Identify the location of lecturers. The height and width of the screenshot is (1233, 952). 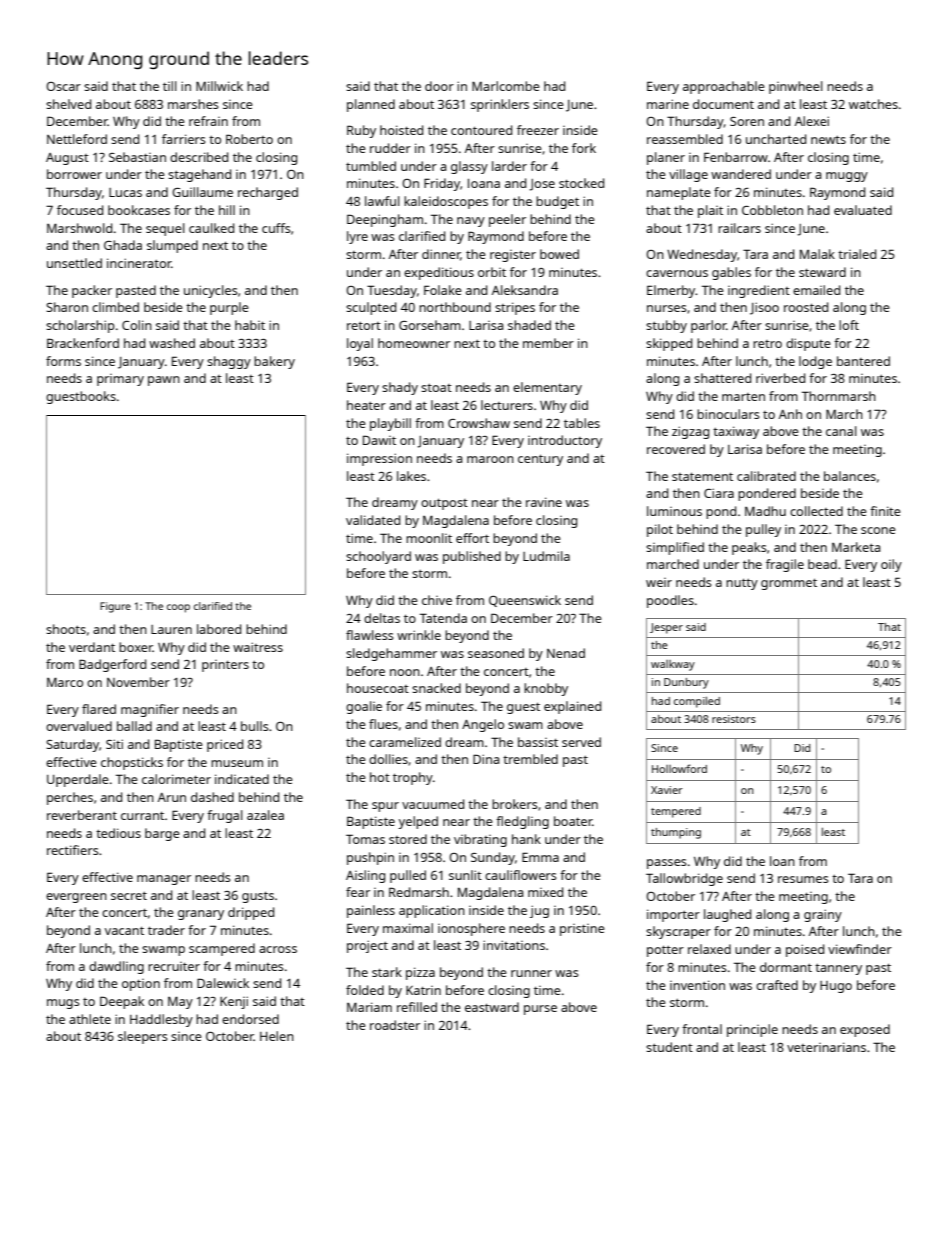
(507, 405).
